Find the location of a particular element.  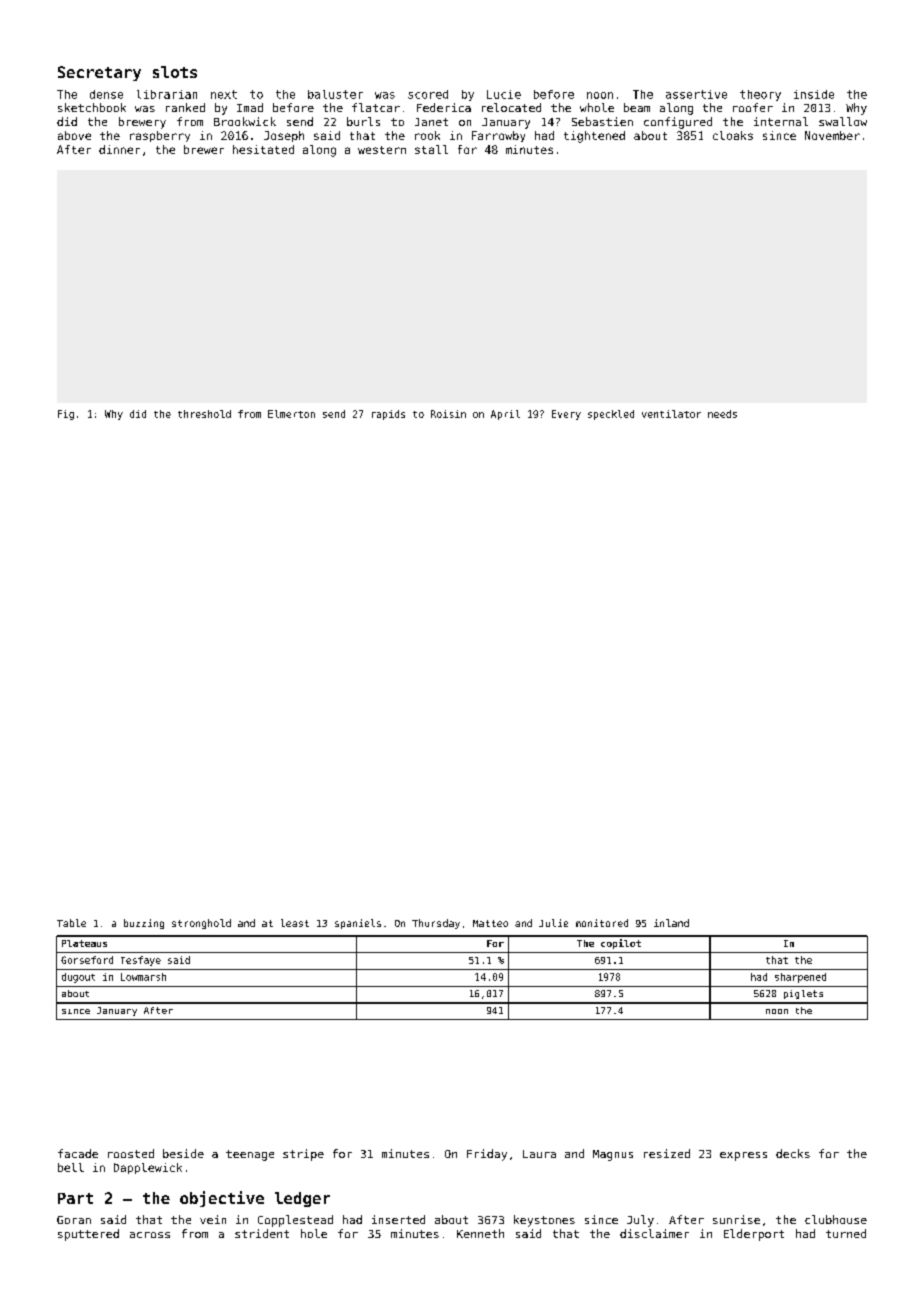

Lucie is located at coordinates (504, 94).
